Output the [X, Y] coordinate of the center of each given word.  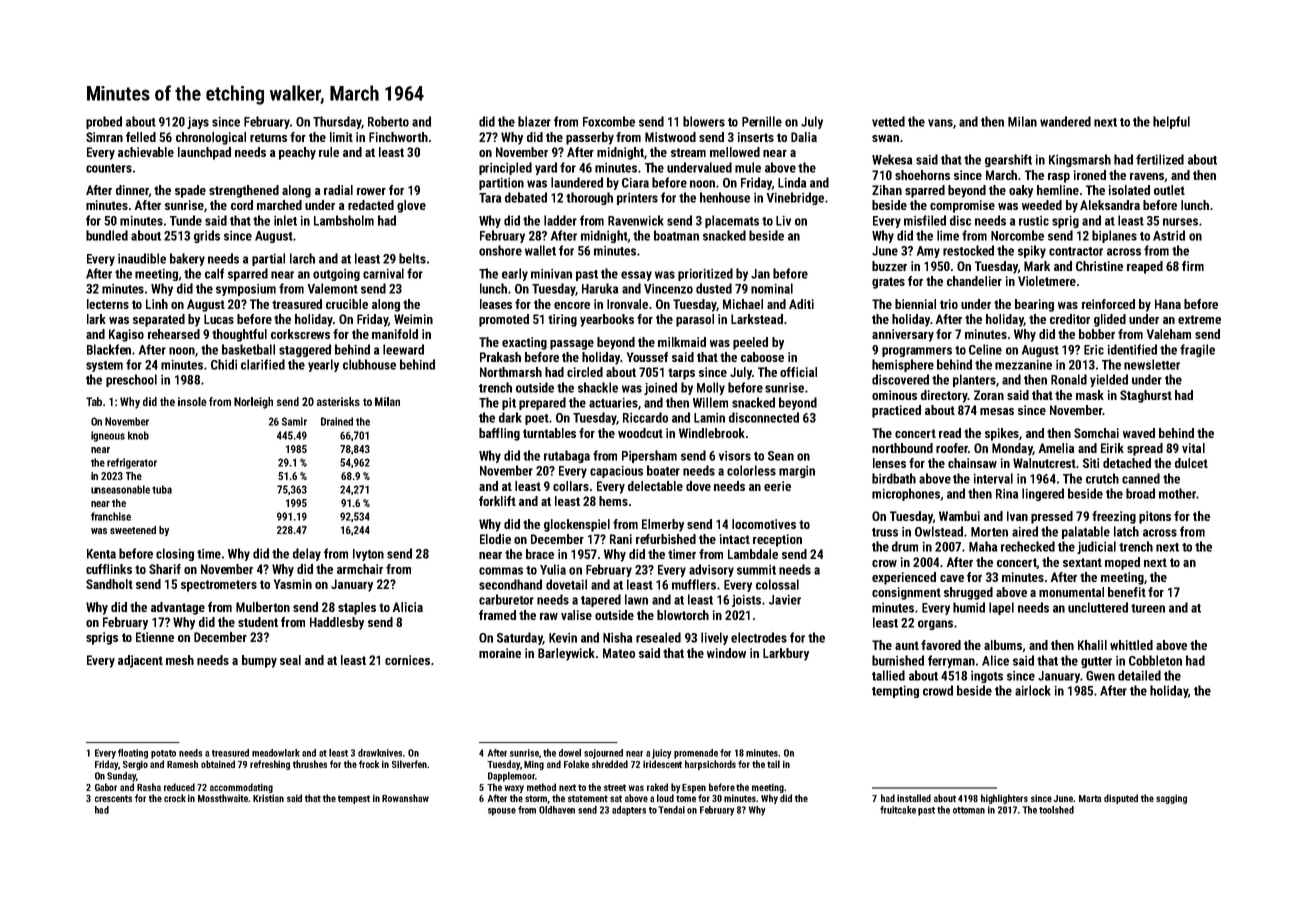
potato [163, 754]
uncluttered [1098, 607]
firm [1193, 266]
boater [663, 470]
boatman [676, 235]
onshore [500, 250]
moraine [500, 653]
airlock [1033, 690]
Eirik [1112, 448]
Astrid [1169, 235]
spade [190, 191]
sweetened [133, 530]
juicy [662, 754]
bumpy [259, 661]
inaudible [142, 258]
